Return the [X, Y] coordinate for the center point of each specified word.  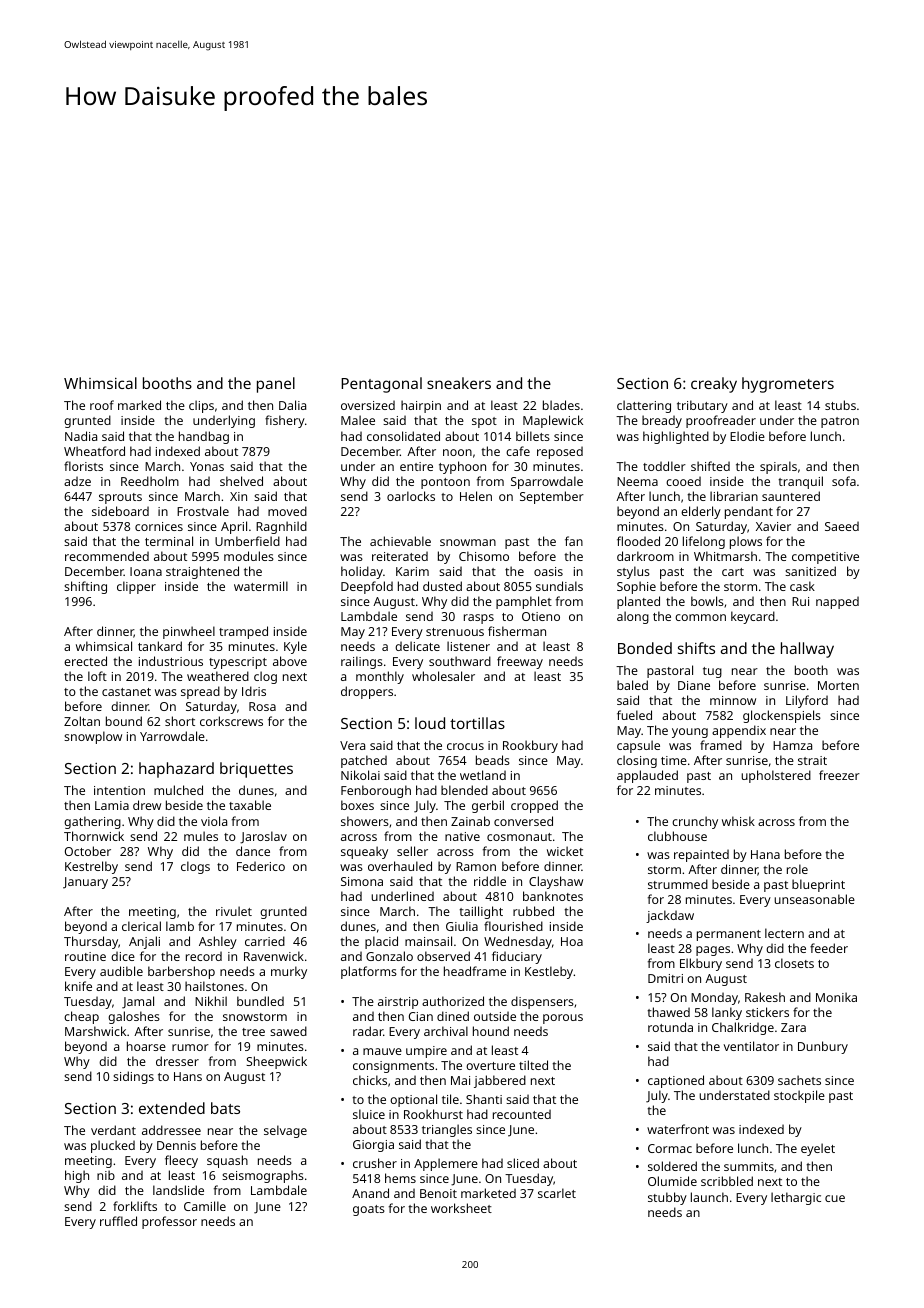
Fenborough [376, 791]
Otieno [541, 616]
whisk [738, 821]
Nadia [81, 436]
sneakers [459, 383]
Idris [254, 691]
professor [169, 1222]
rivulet [234, 911]
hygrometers [788, 385]
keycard [753, 617]
